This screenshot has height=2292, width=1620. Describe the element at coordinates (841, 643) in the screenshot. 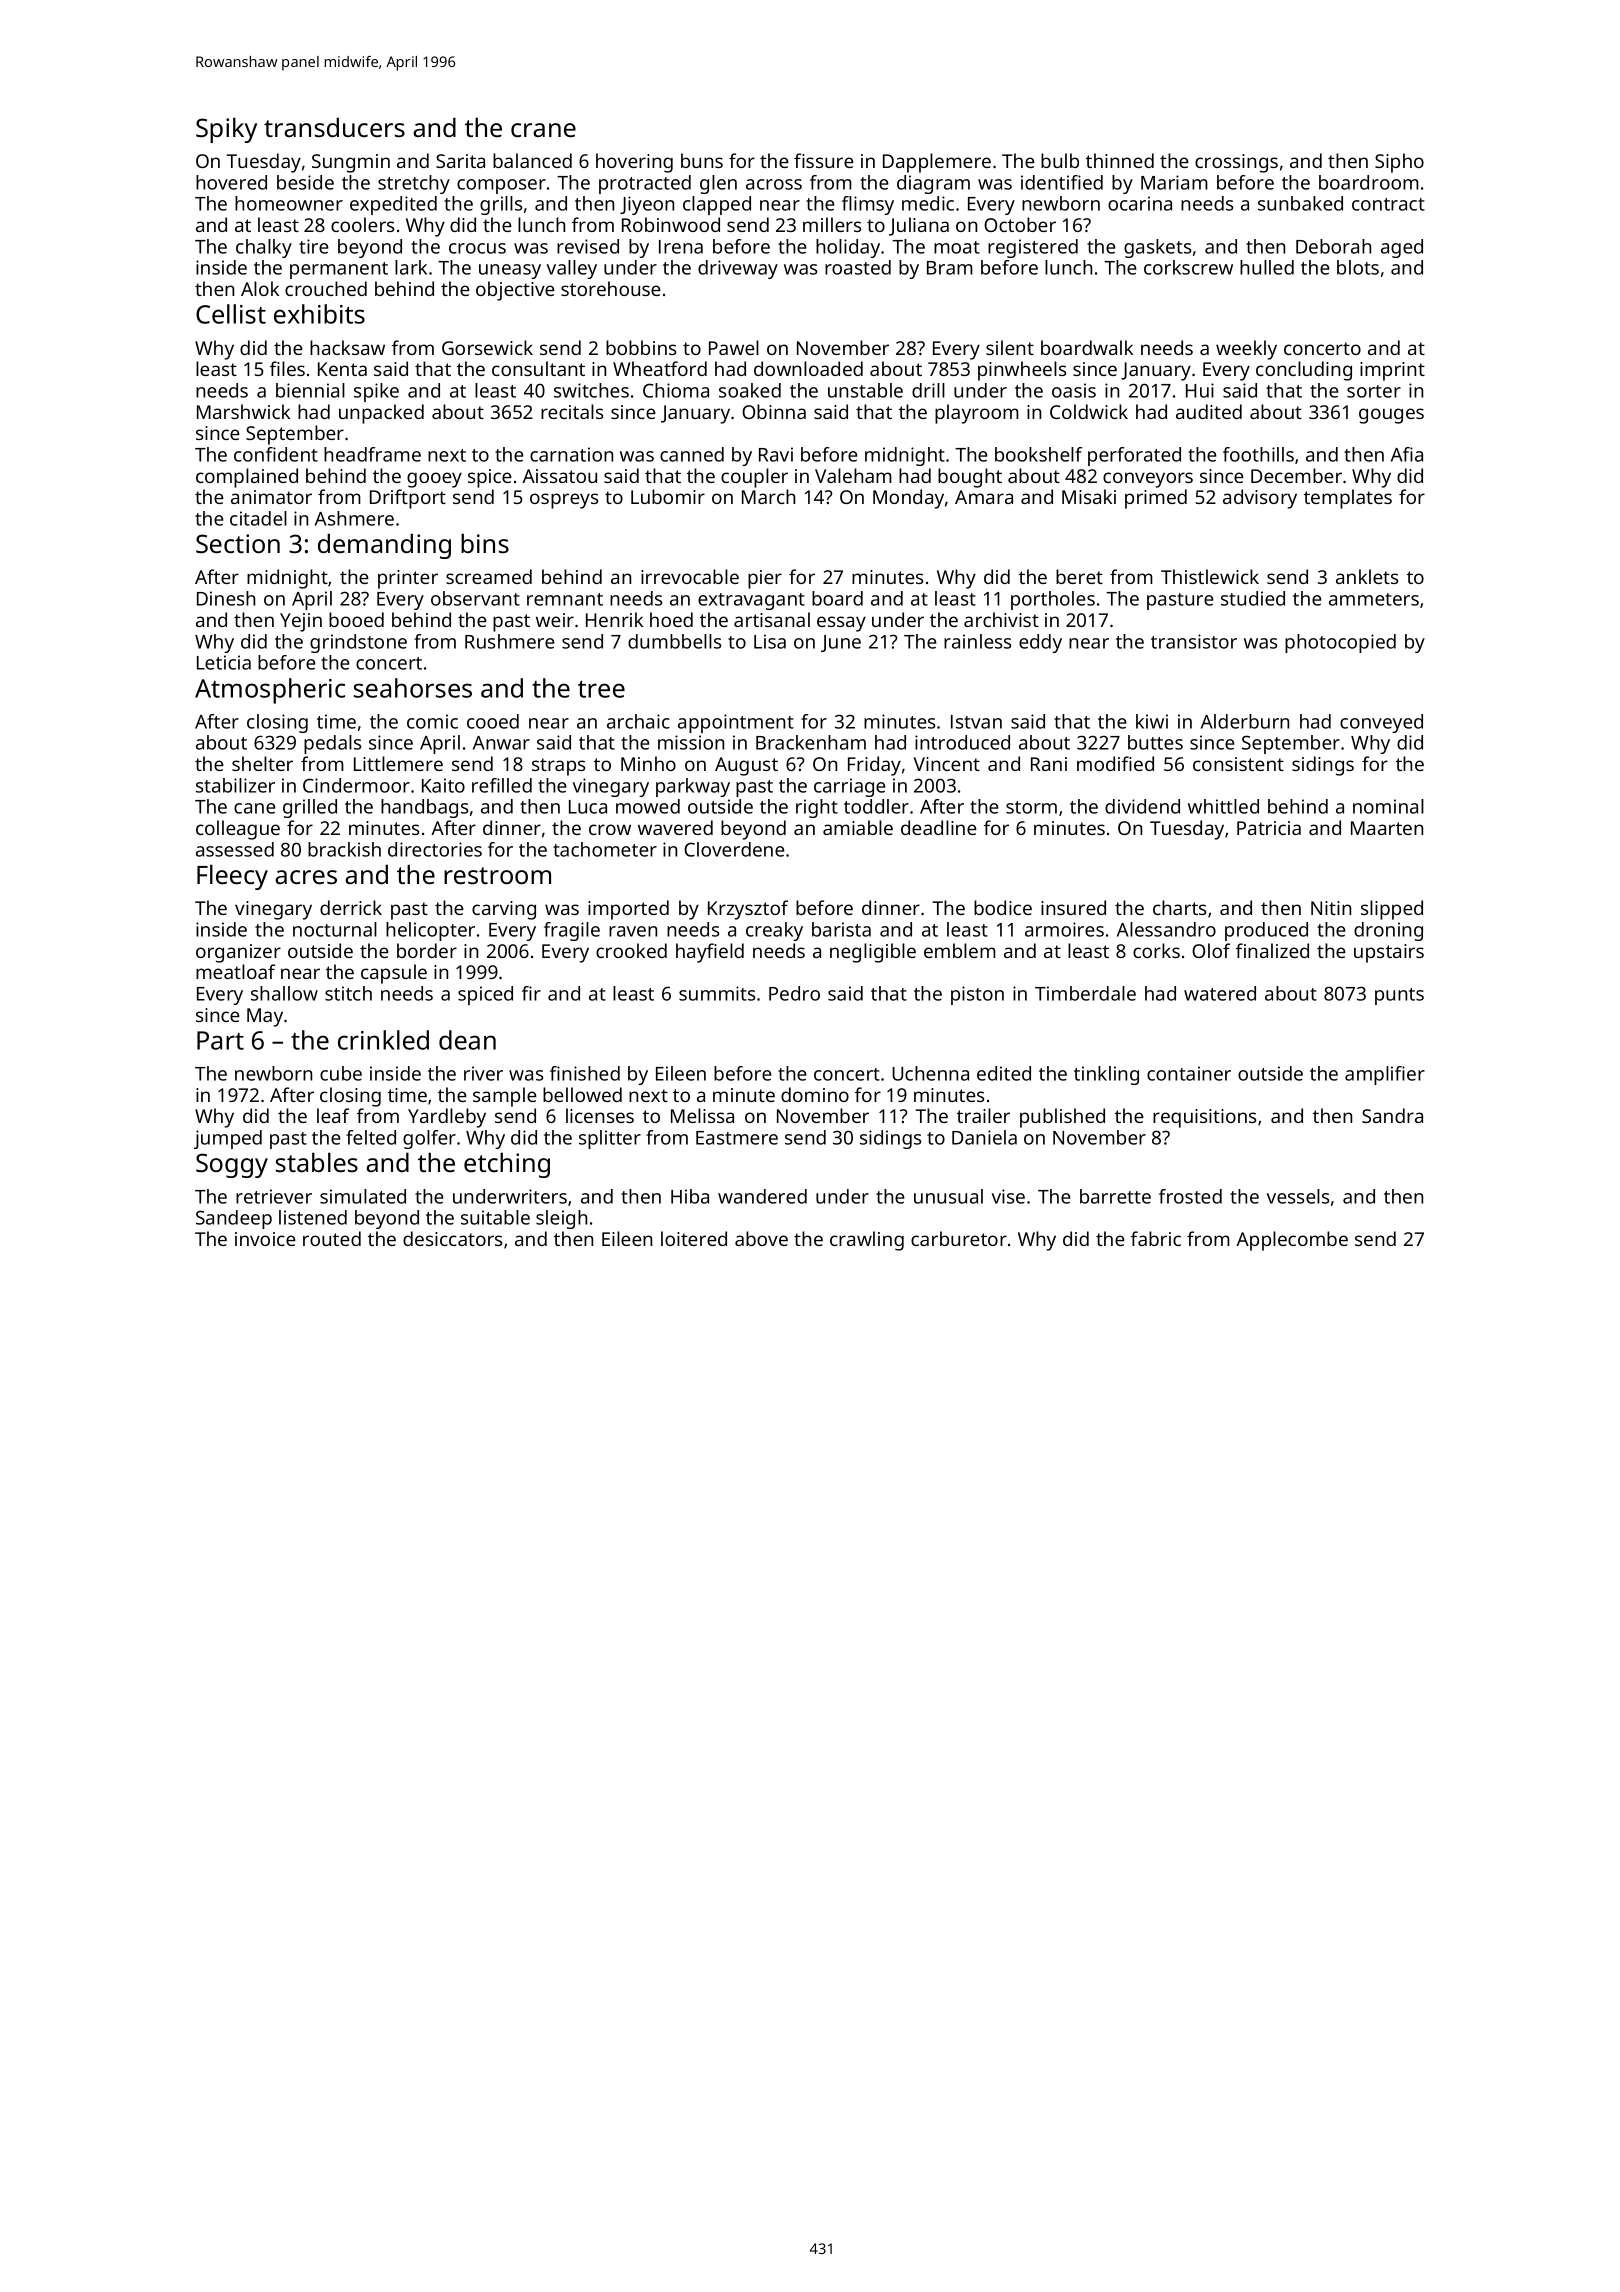

I see `June` at that location.
